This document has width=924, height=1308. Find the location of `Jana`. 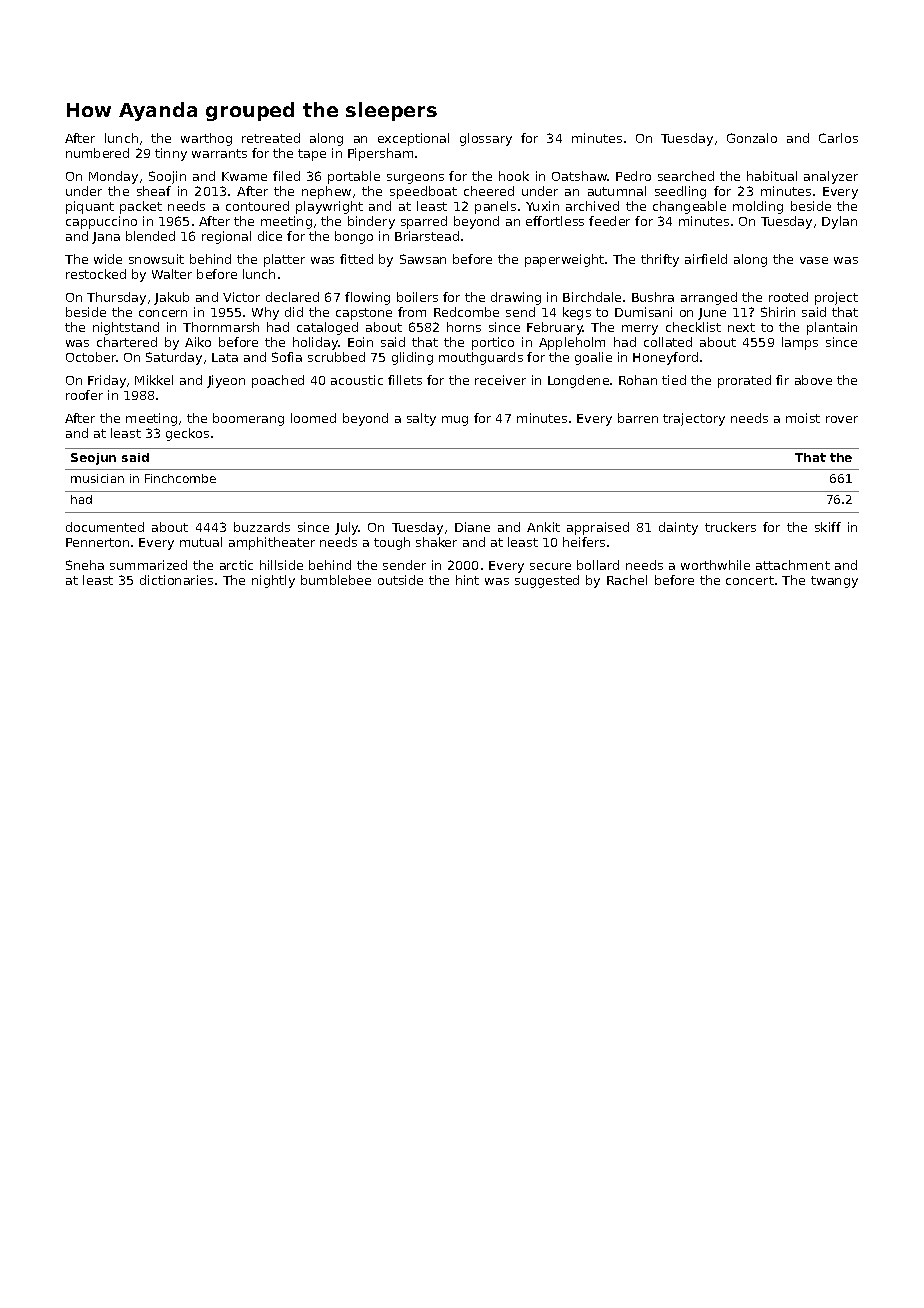

Jana is located at coordinates (106, 238).
